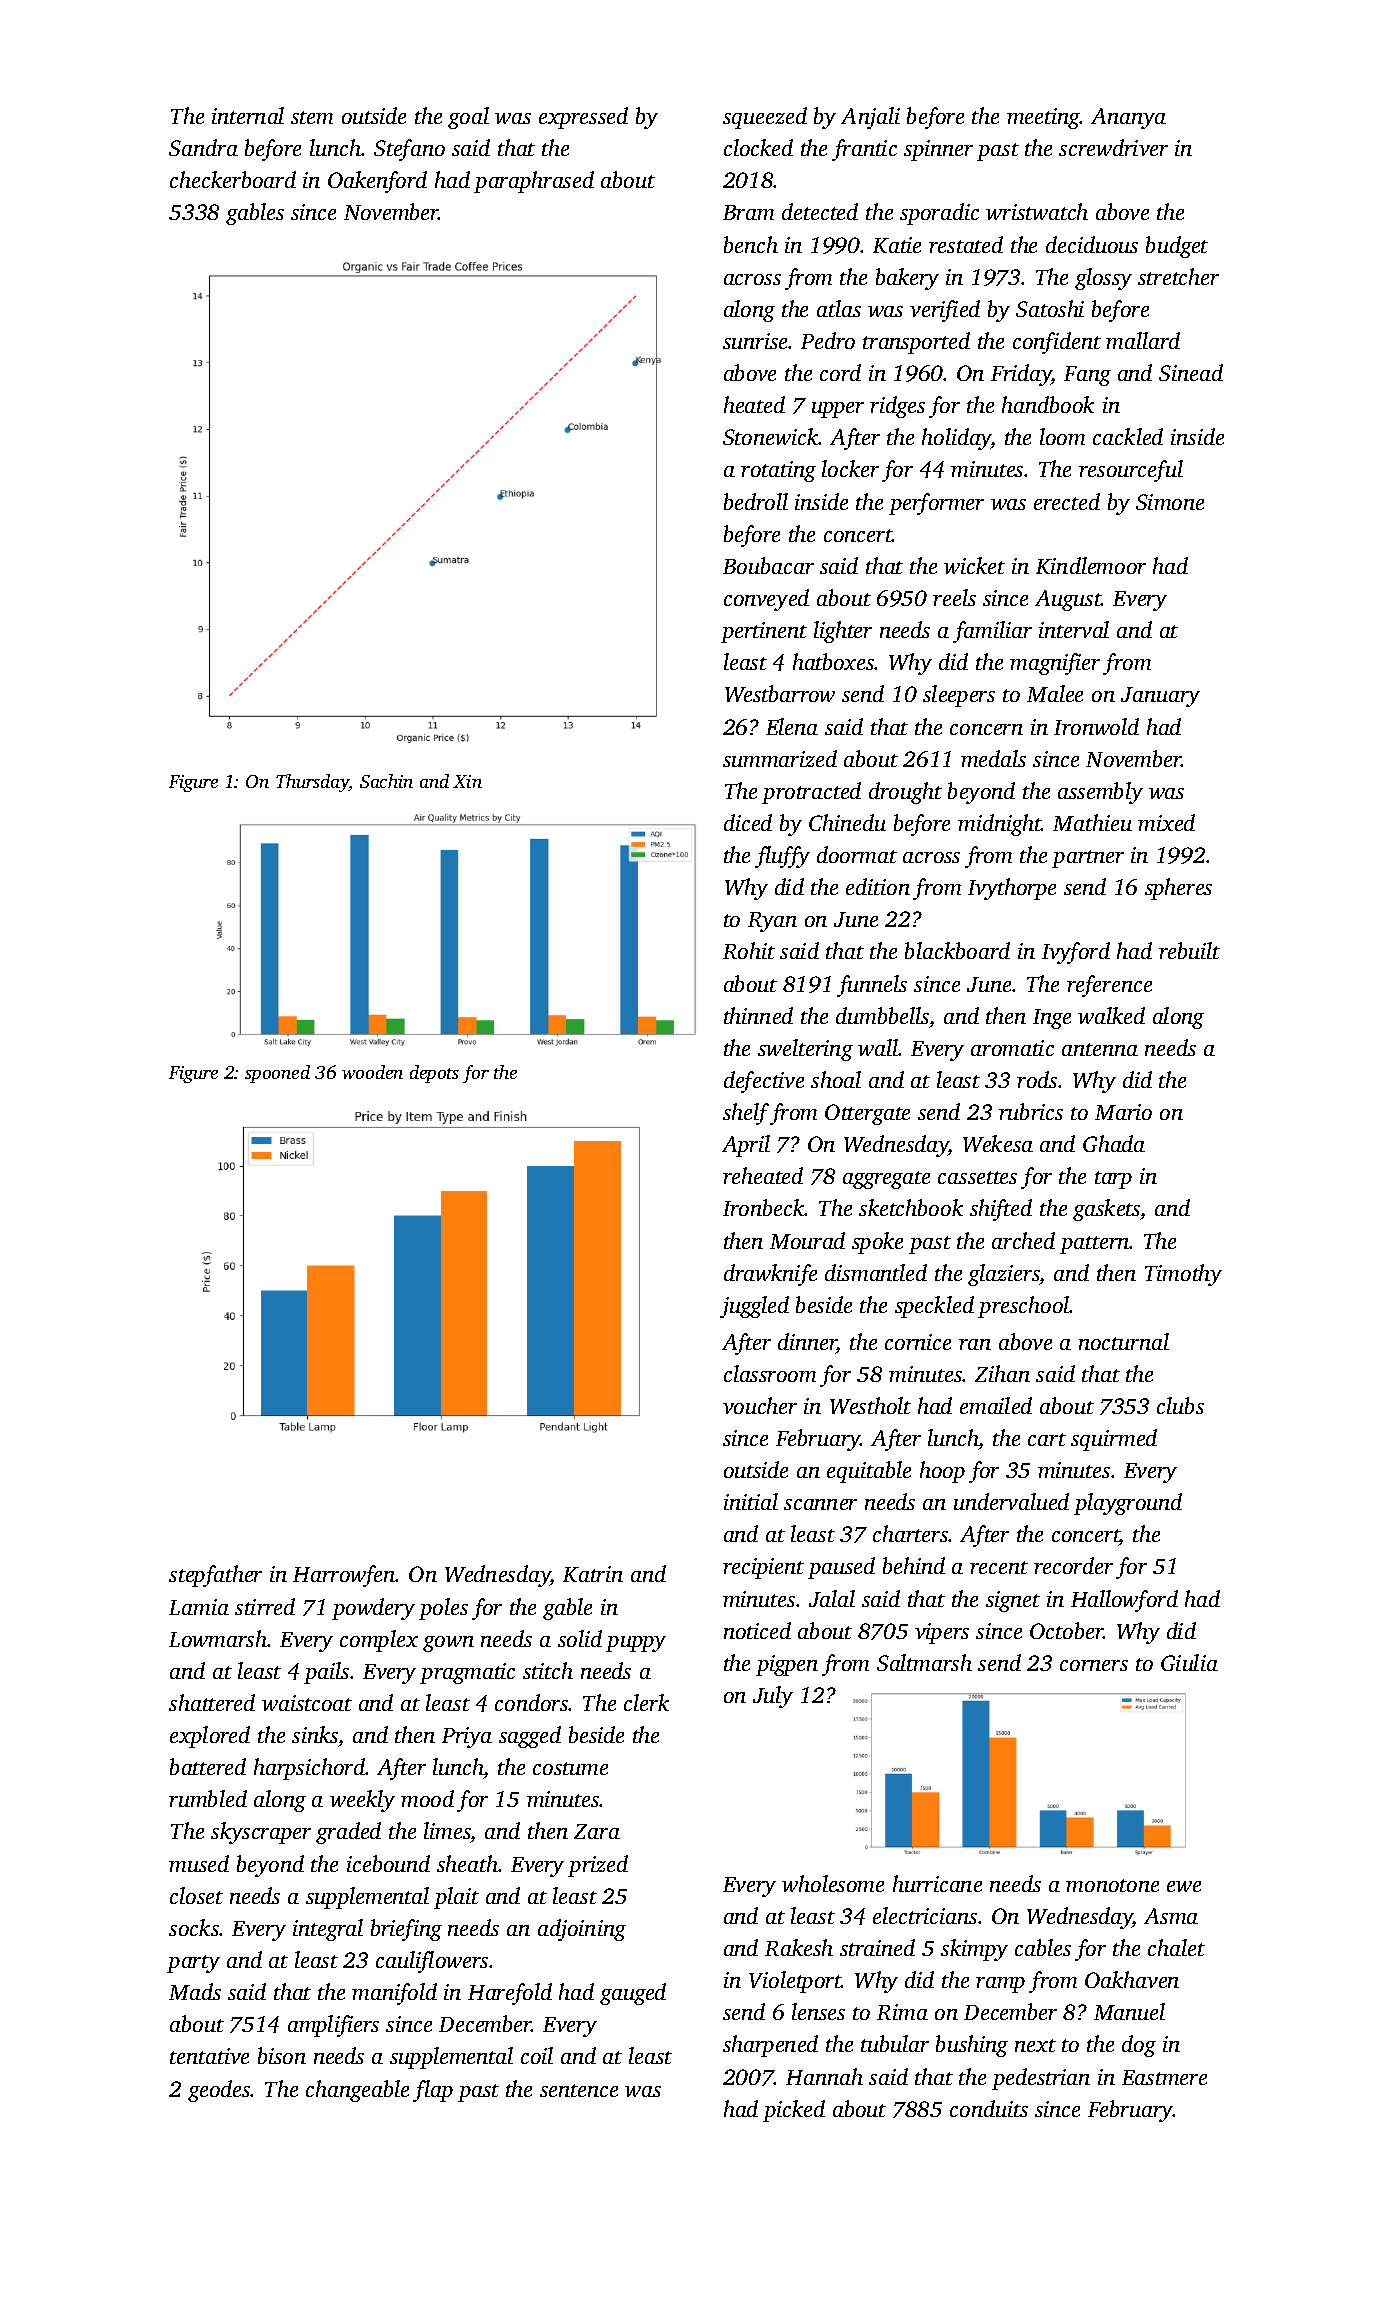 Image resolution: width=1395 pixels, height=2297 pixels. Describe the element at coordinates (1170, 502) in the screenshot. I see `Simone` at that location.
